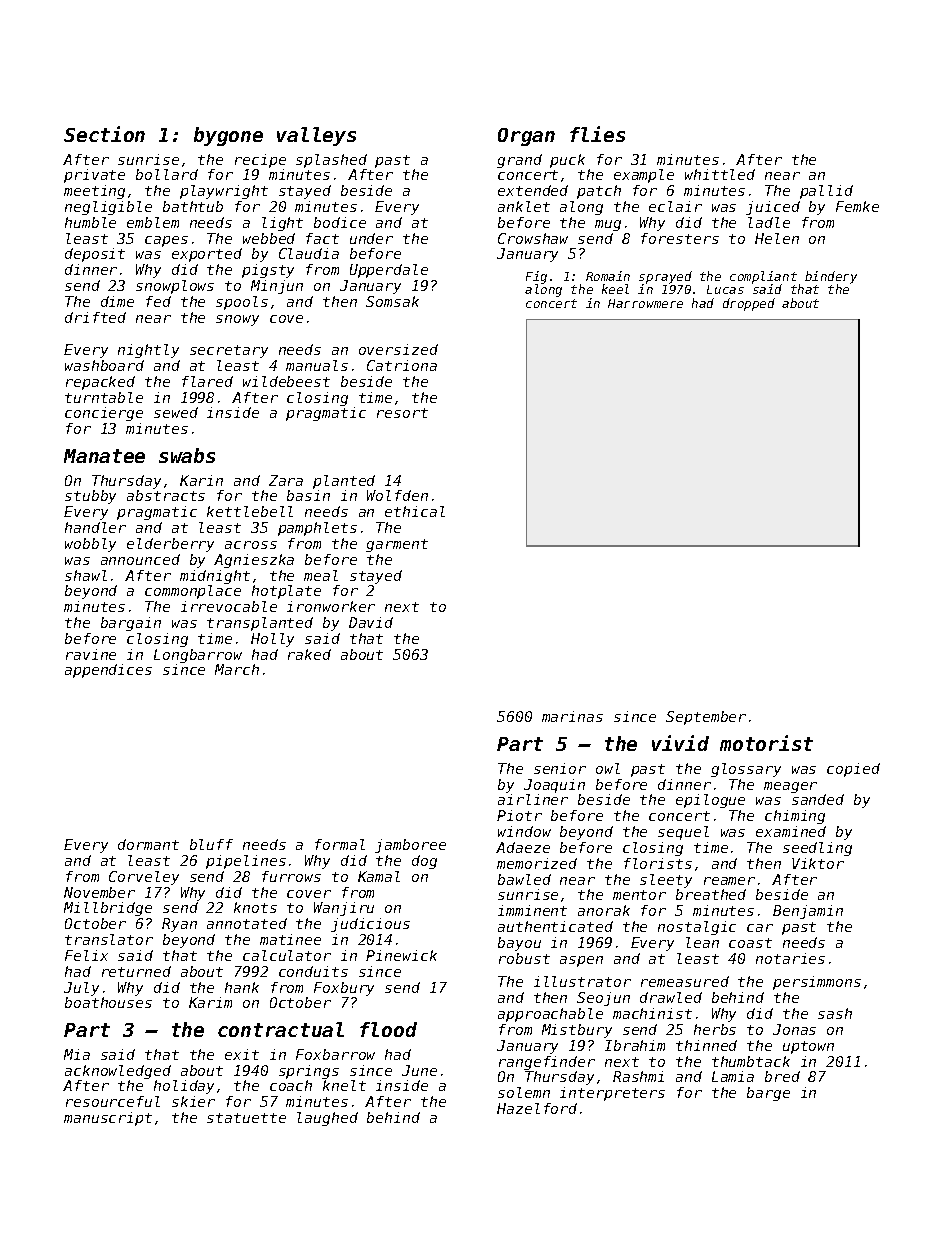 The height and width of the screenshot is (1233, 952). Describe the element at coordinates (242, 1054) in the screenshot. I see `exit` at that location.
